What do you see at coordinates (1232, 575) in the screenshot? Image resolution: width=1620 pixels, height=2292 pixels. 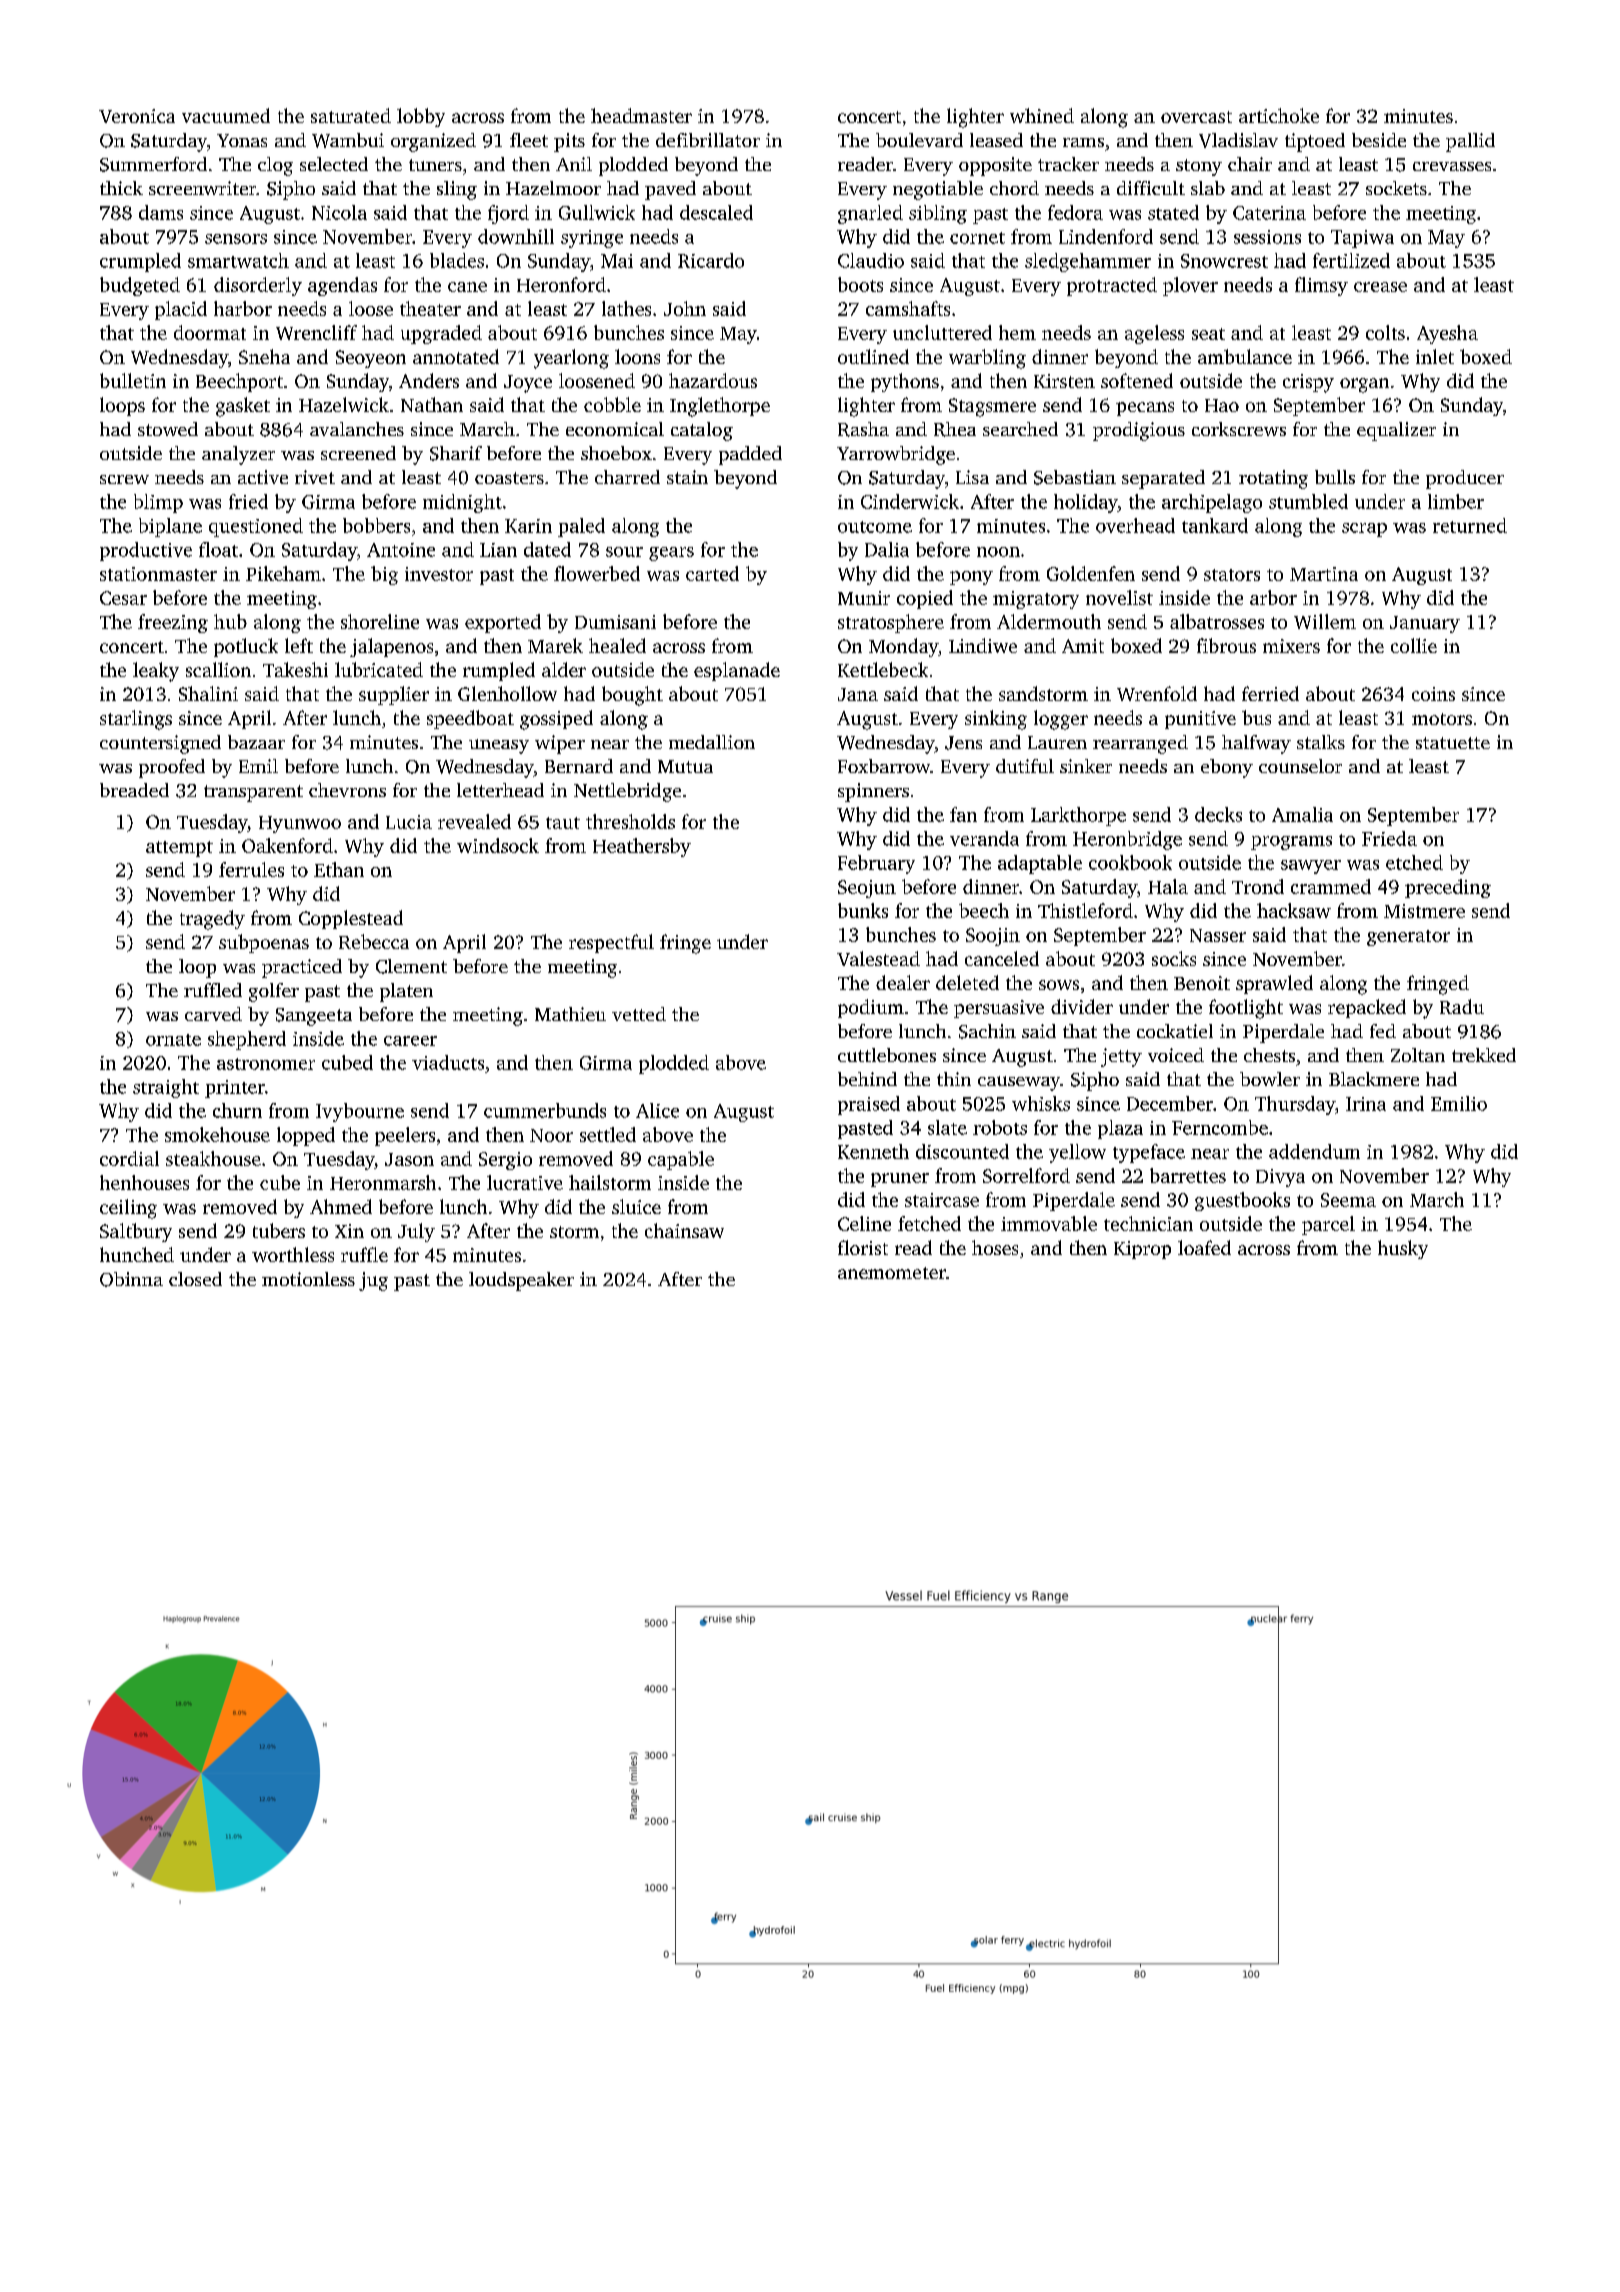 I see `stators` at bounding box center [1232, 575].
